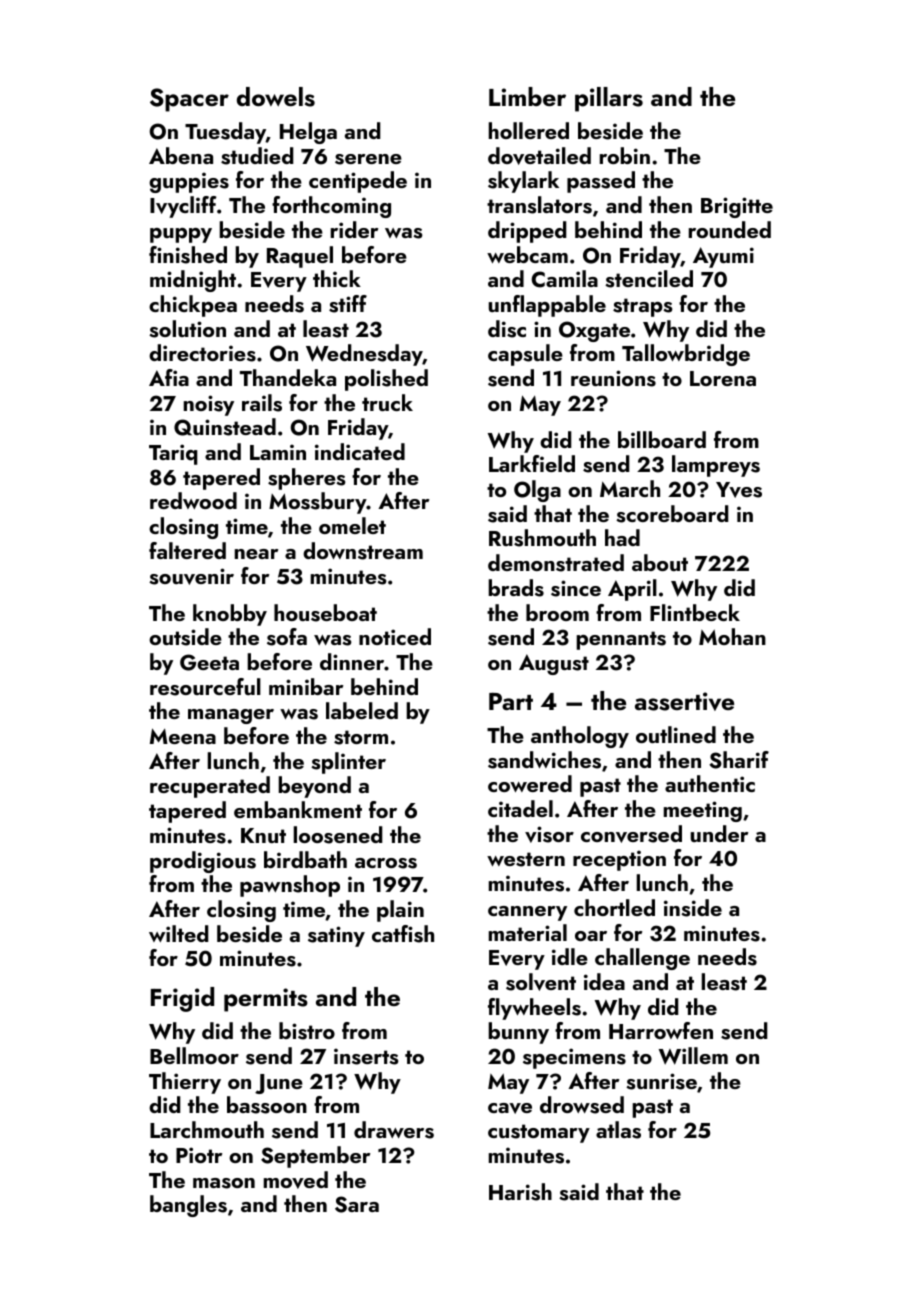 The width and height of the image is (924, 1311). I want to click on dowels, so click(276, 97).
